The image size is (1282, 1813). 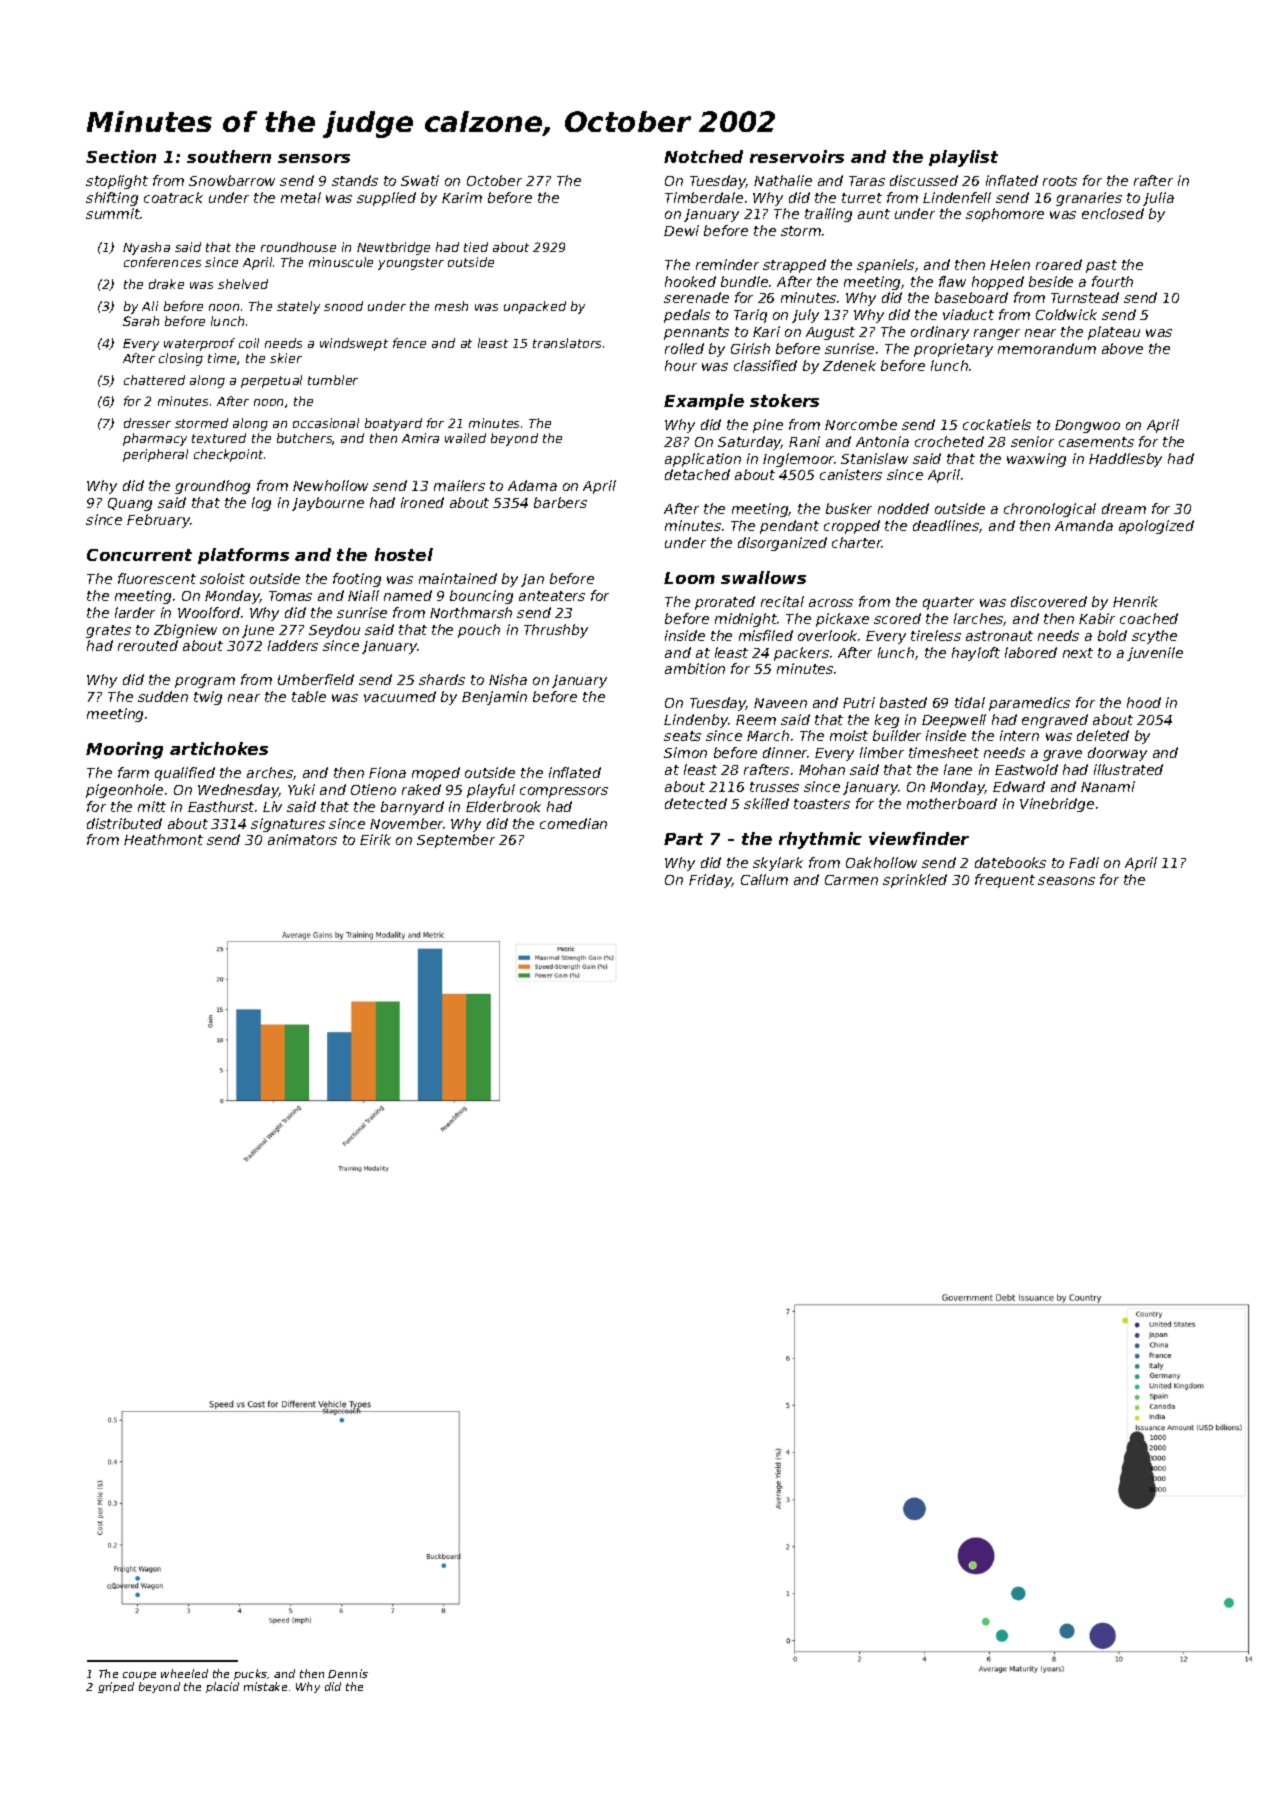 What do you see at coordinates (250, 1674) in the document?
I see `pucks` at bounding box center [250, 1674].
